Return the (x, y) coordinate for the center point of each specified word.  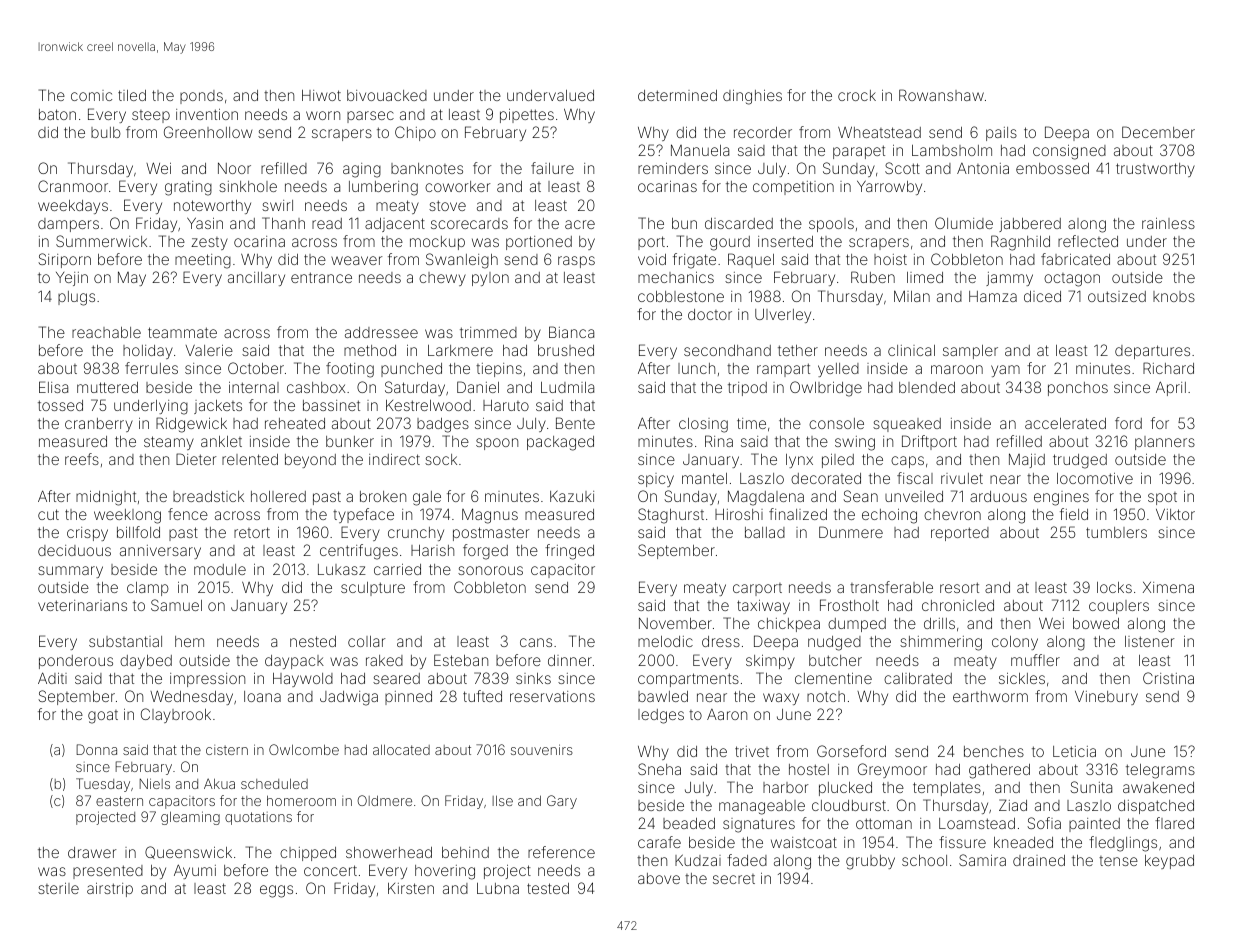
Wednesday (191, 697)
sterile (58, 888)
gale (427, 498)
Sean (860, 496)
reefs (82, 459)
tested (548, 888)
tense (1118, 861)
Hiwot (321, 95)
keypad (1169, 862)
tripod (747, 389)
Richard (1168, 368)
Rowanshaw (941, 95)
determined (677, 95)
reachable (106, 332)
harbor (786, 787)
